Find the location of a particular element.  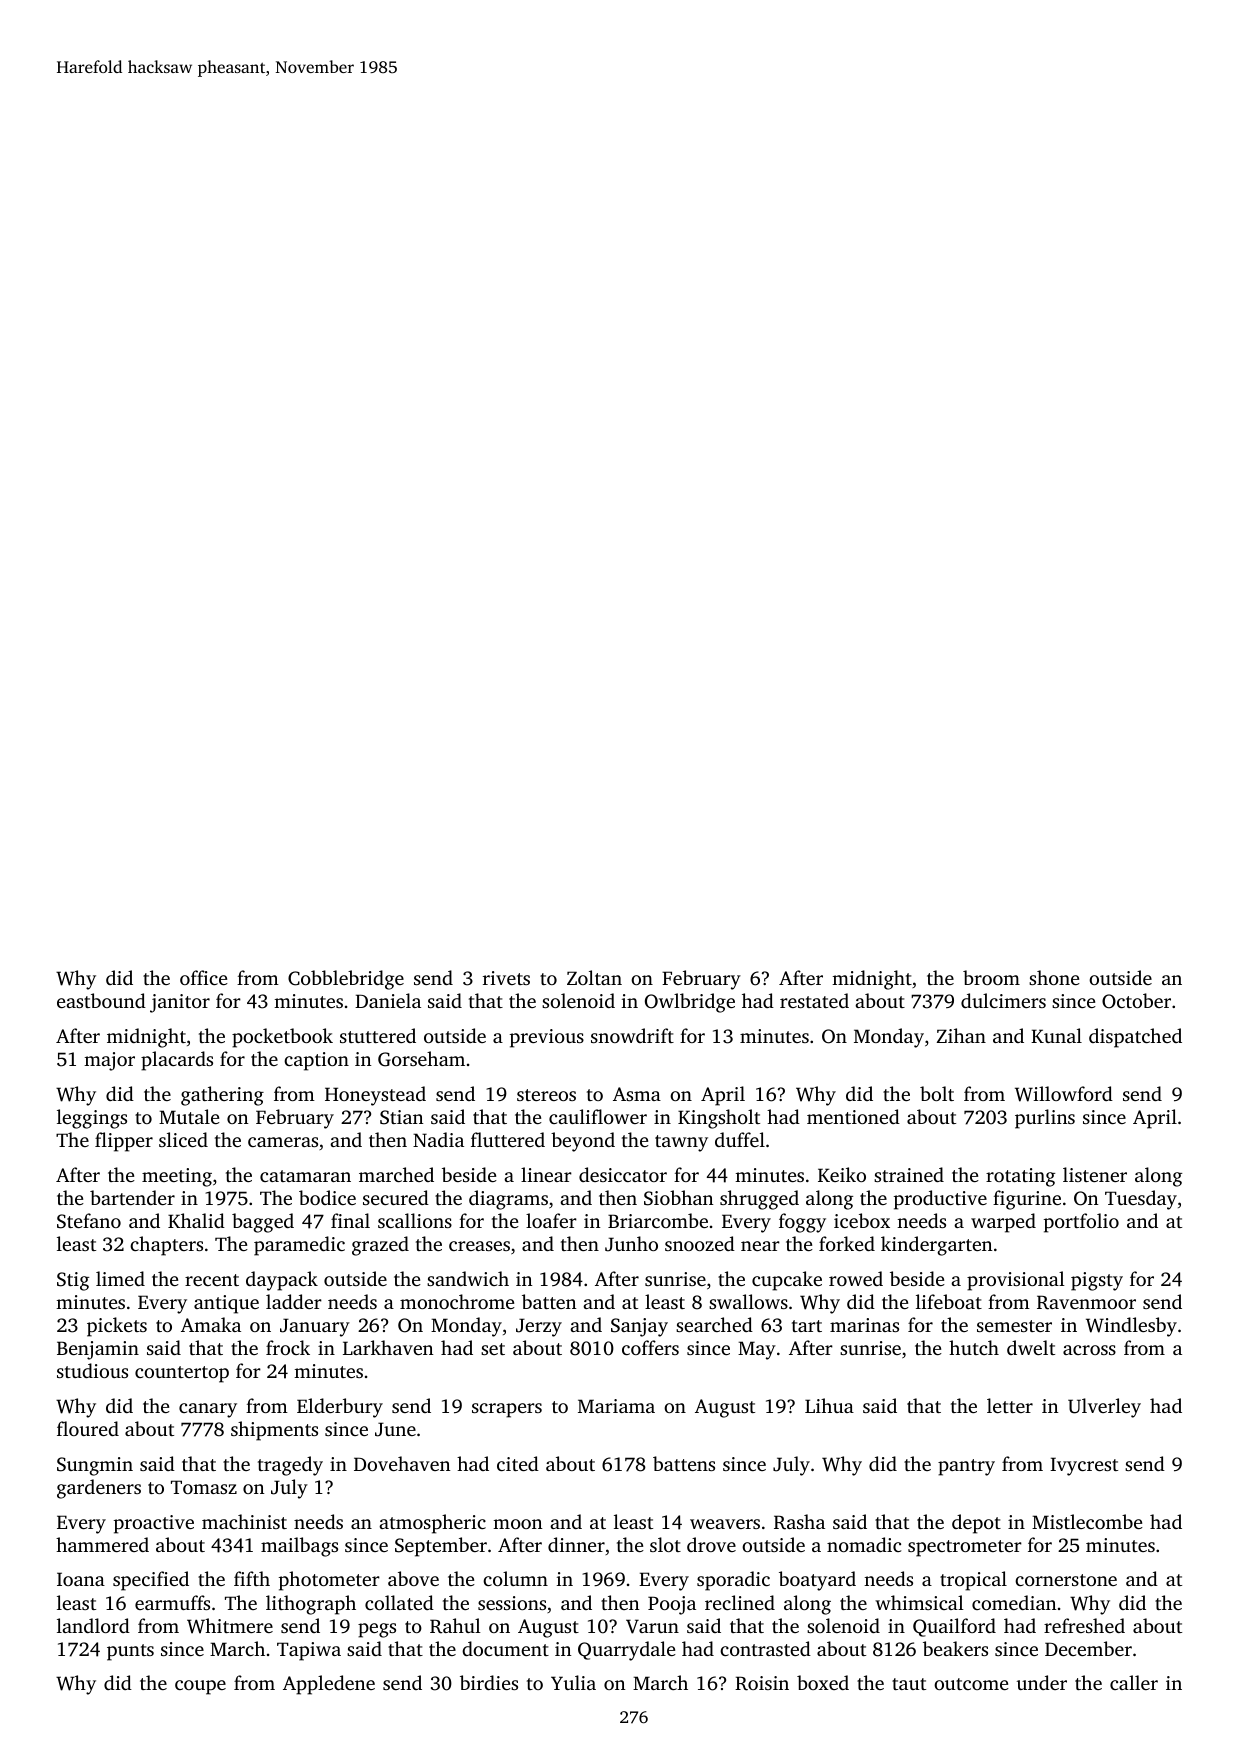

cauliflower is located at coordinates (598, 1116).
